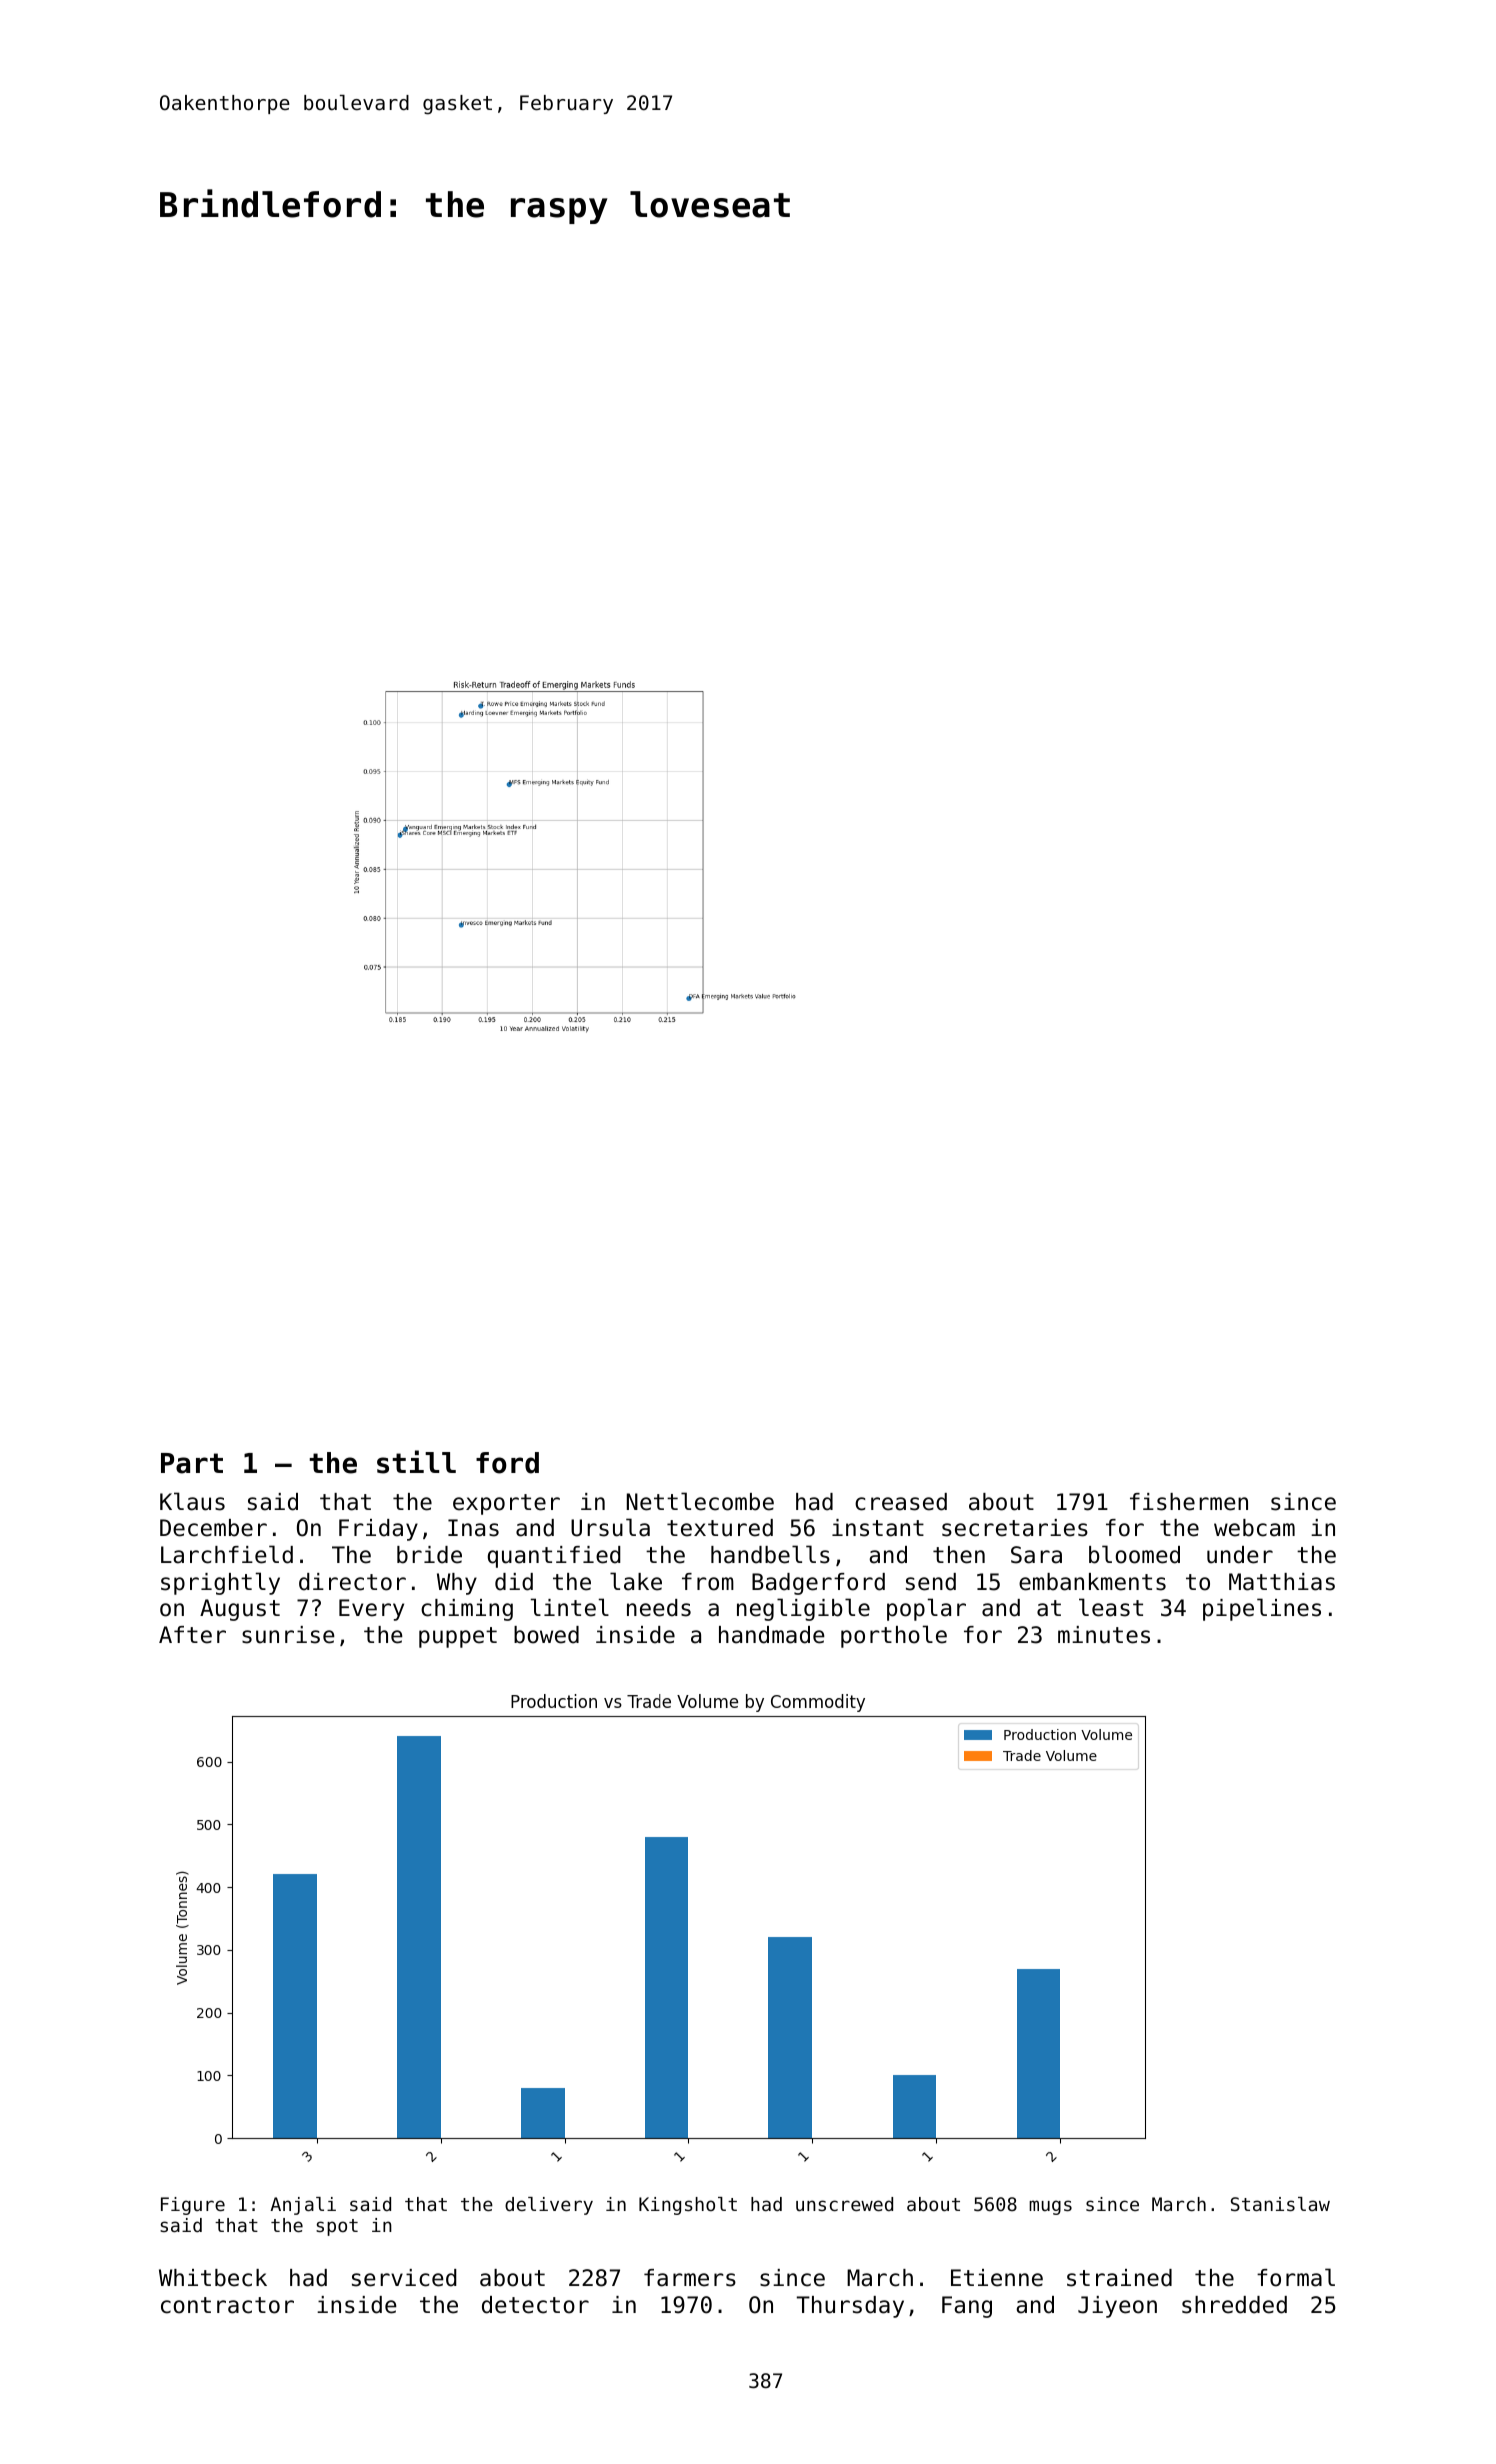 Image resolution: width=1496 pixels, height=2464 pixels. Describe the element at coordinates (708, 1582) in the page. I see `from` at that location.
